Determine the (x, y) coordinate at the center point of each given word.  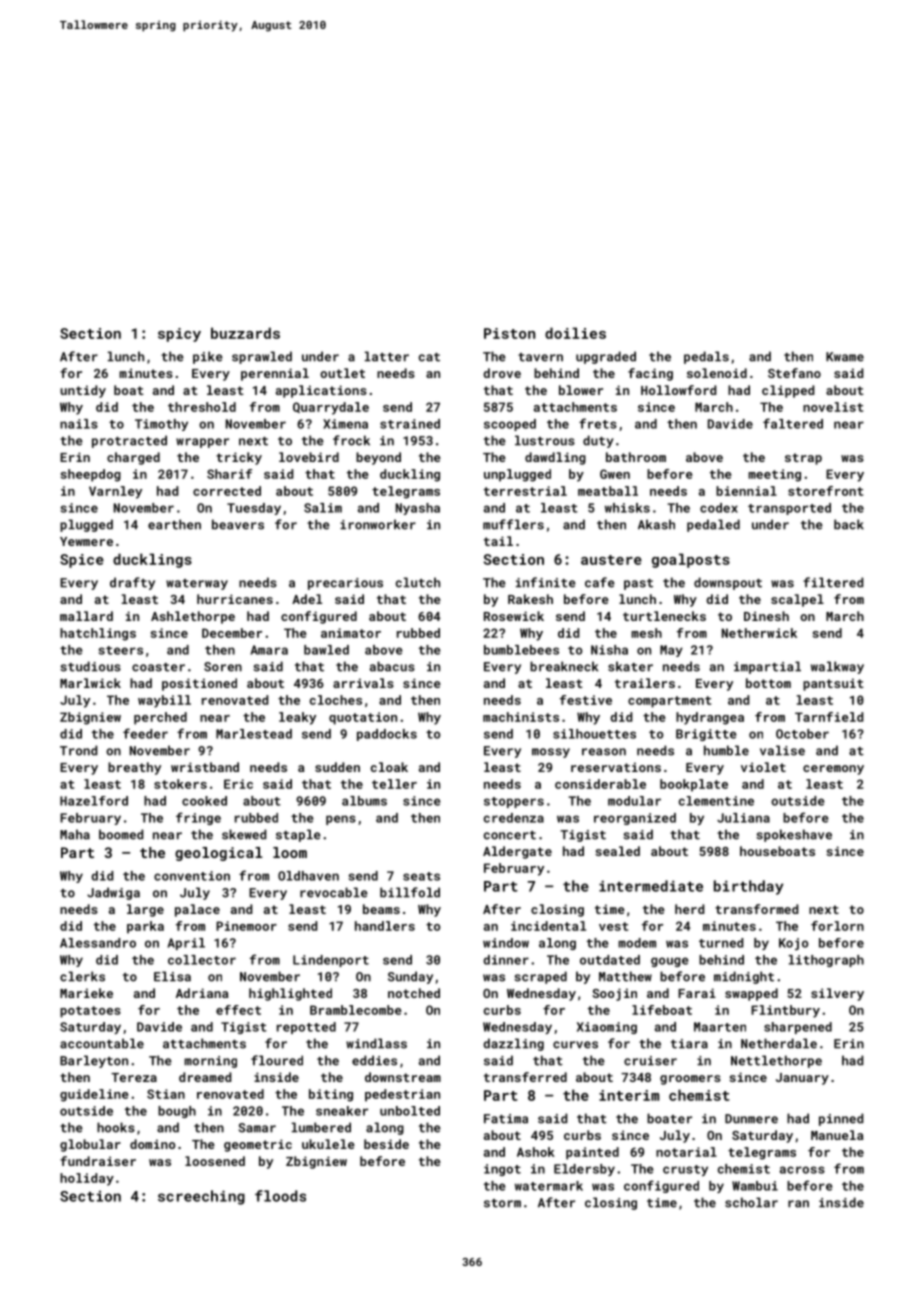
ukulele (328, 1144)
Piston (509, 333)
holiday (87, 1179)
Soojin (614, 994)
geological (219, 854)
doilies (575, 333)
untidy (83, 391)
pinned (841, 1119)
